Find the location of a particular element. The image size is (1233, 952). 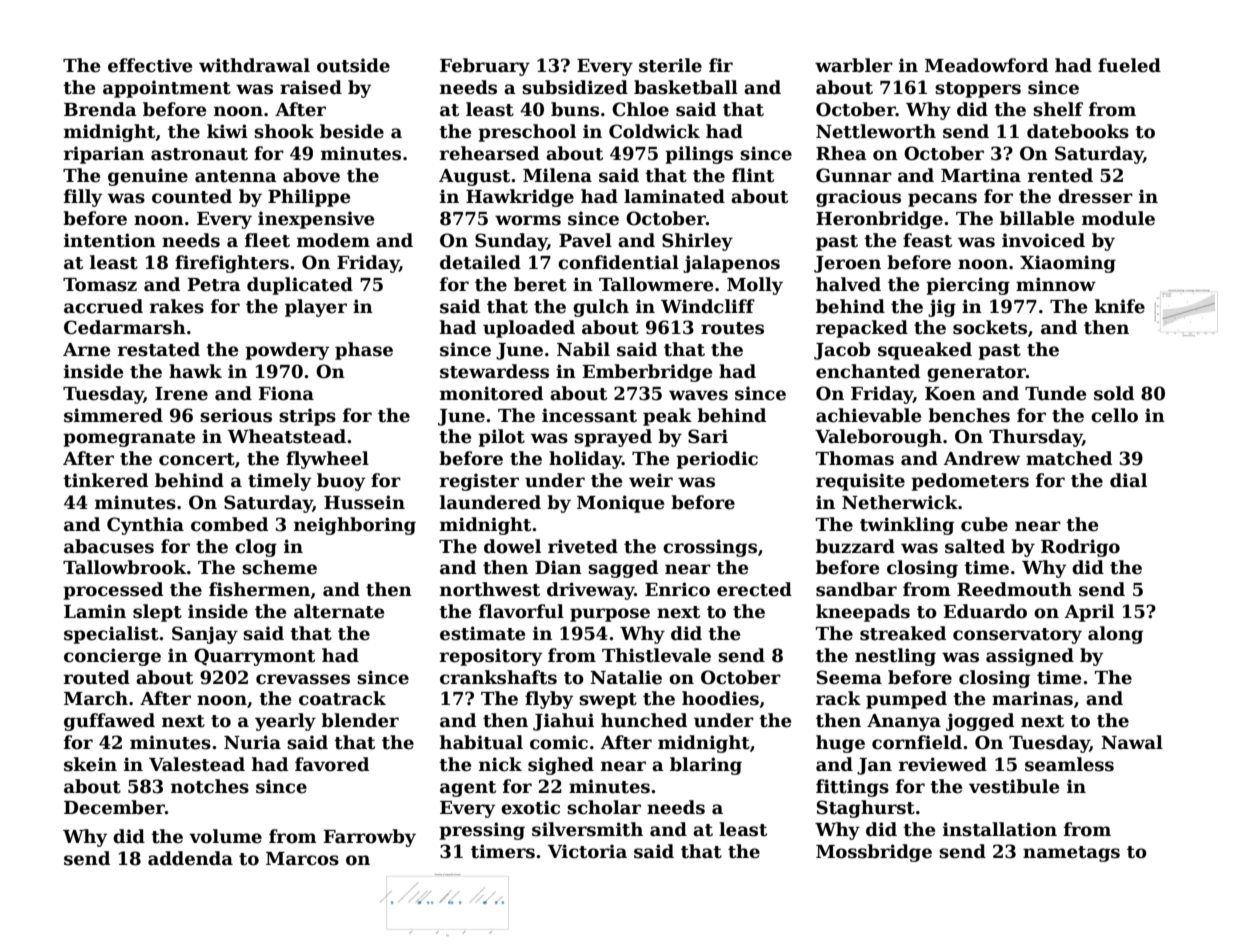

Thistlevale is located at coordinates (656, 655).
